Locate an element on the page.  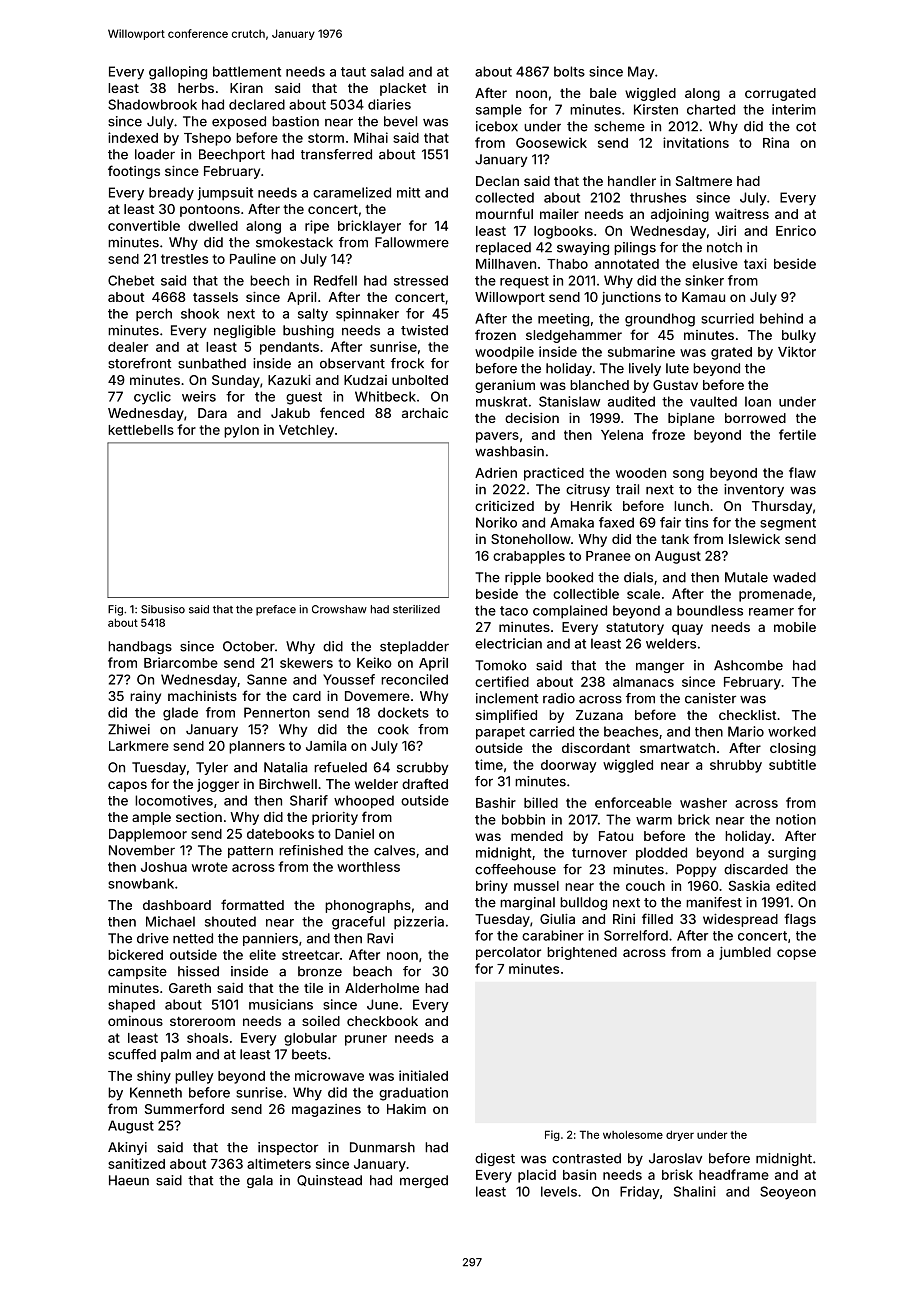
initialed is located at coordinates (423, 1075).
